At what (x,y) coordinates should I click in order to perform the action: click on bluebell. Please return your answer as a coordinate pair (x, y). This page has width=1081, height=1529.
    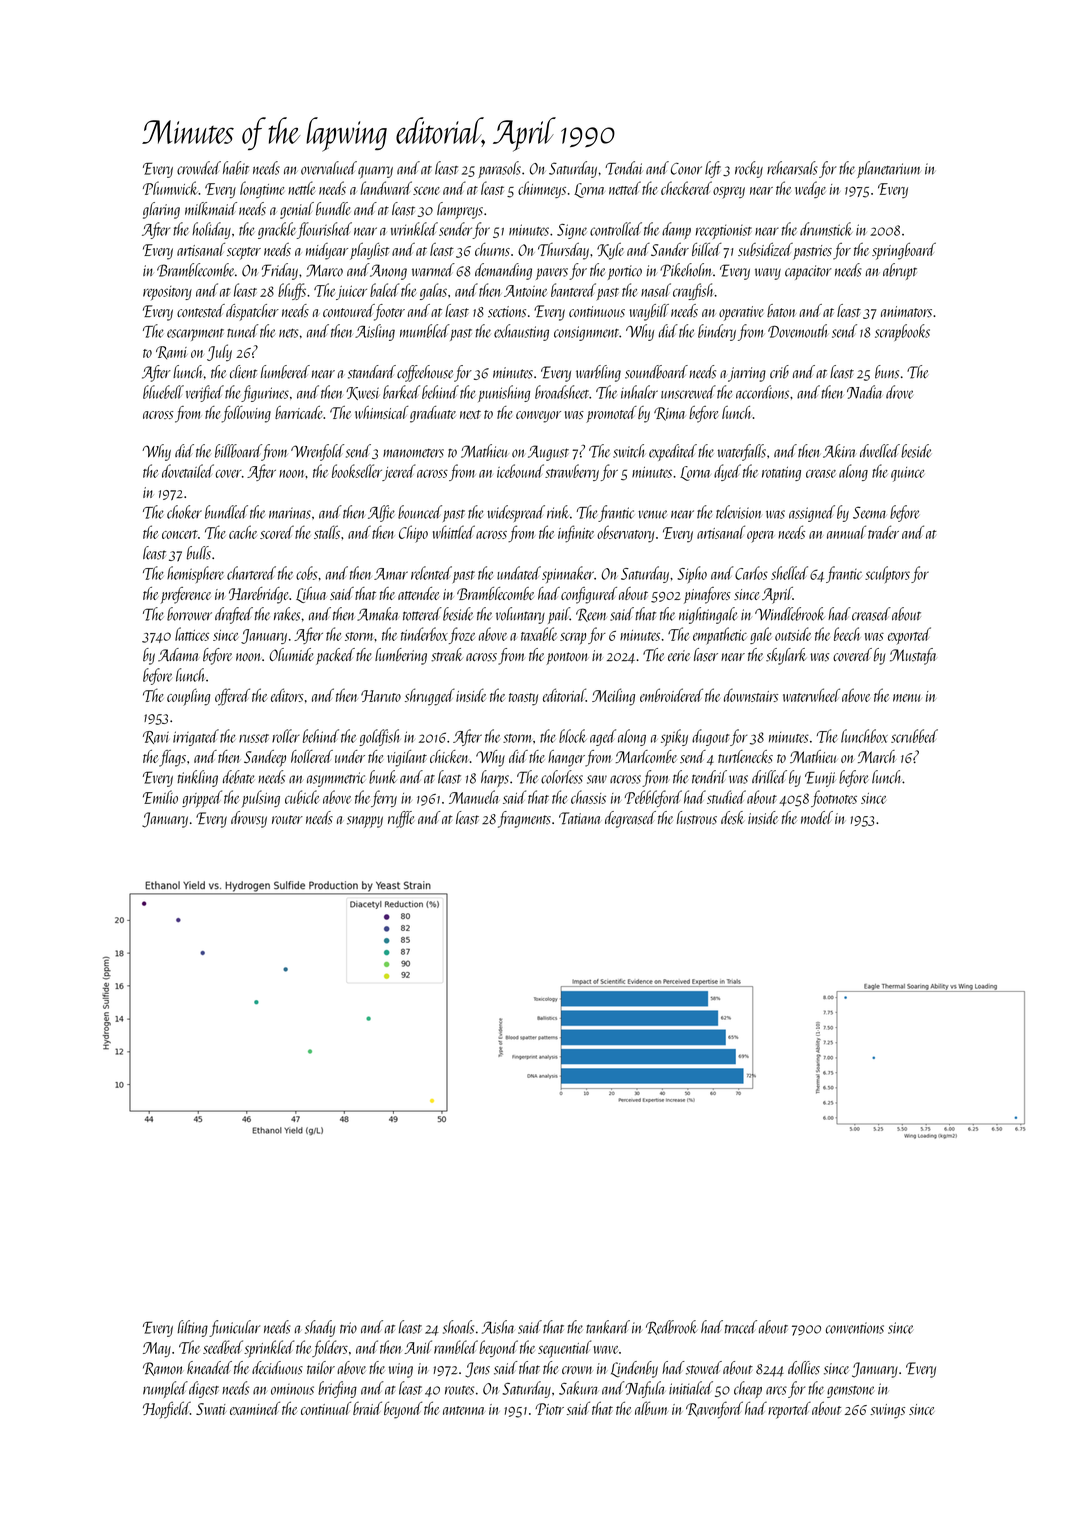
    Looking at the image, I should click on (163, 392).
